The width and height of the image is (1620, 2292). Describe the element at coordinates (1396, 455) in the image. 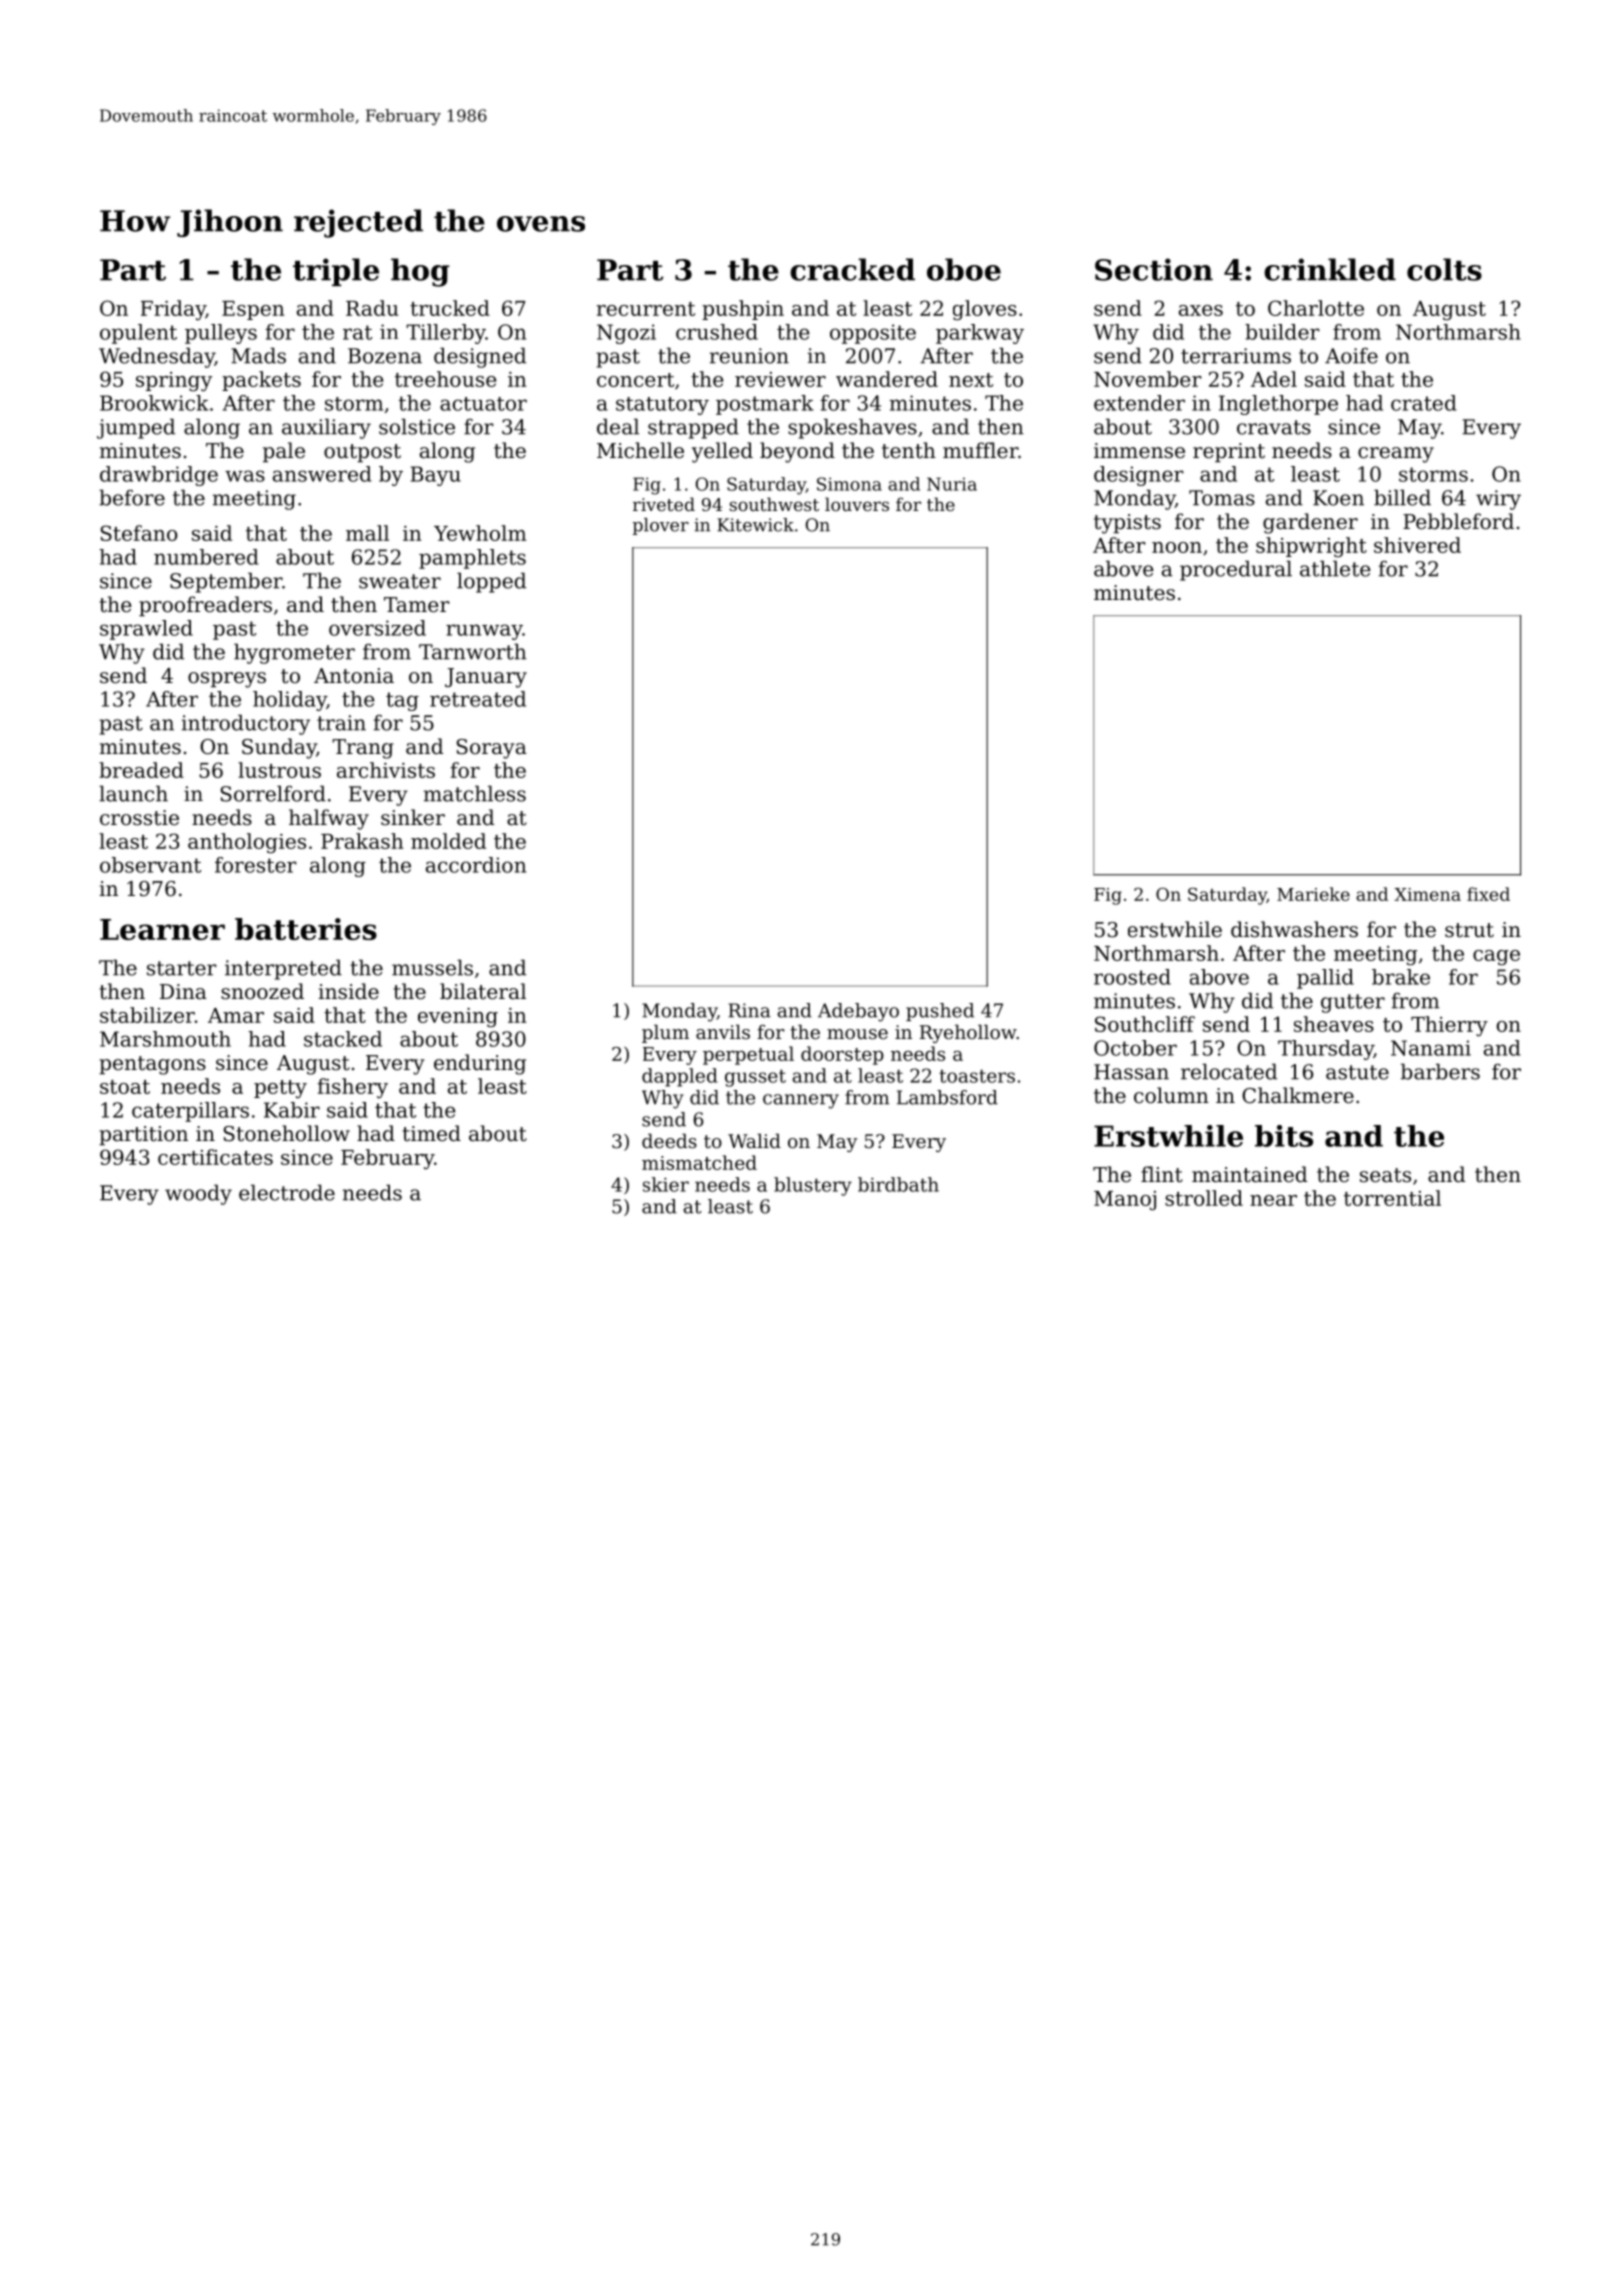

I see `creamy` at that location.
